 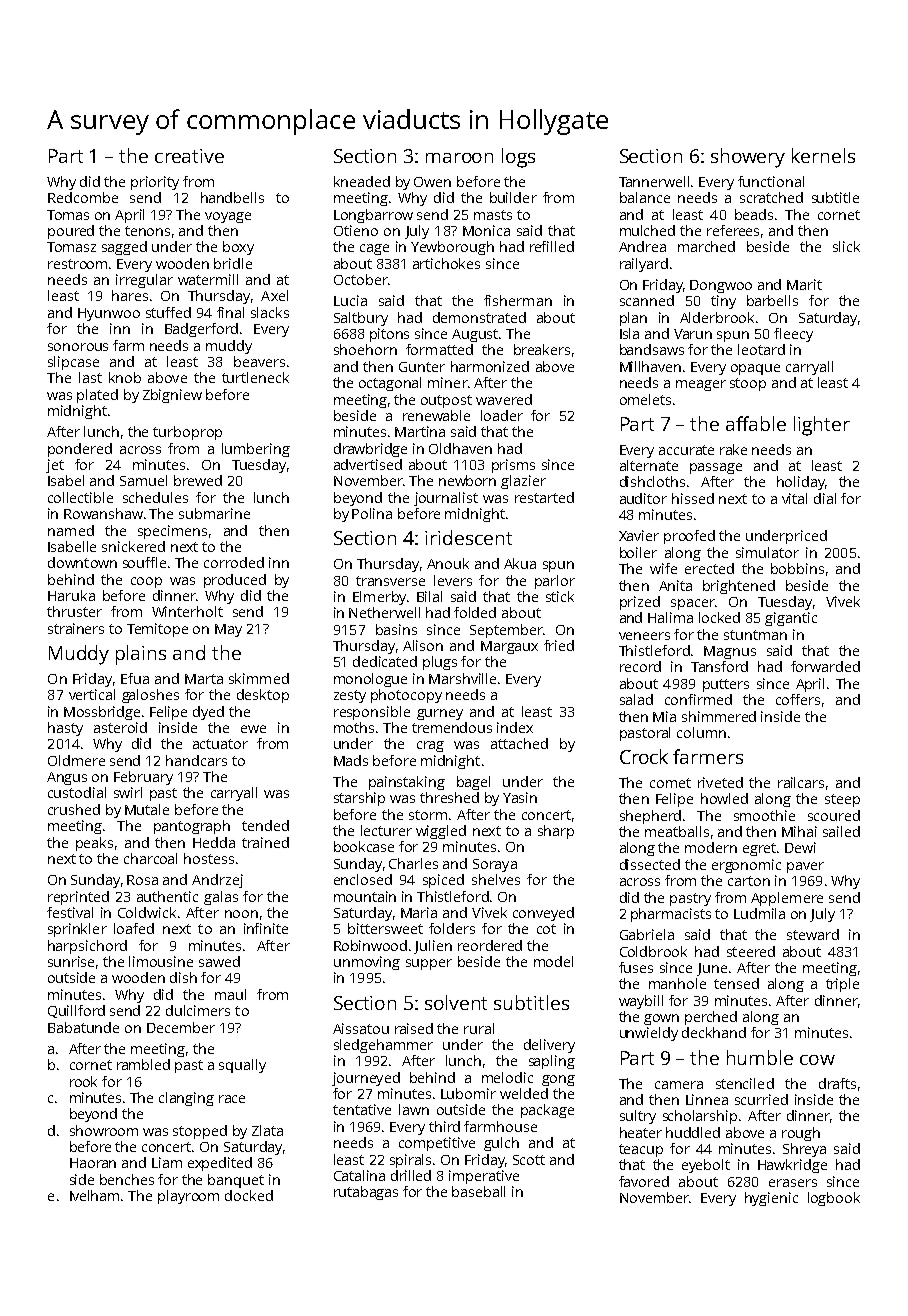 I want to click on kernels, so click(x=823, y=155).
